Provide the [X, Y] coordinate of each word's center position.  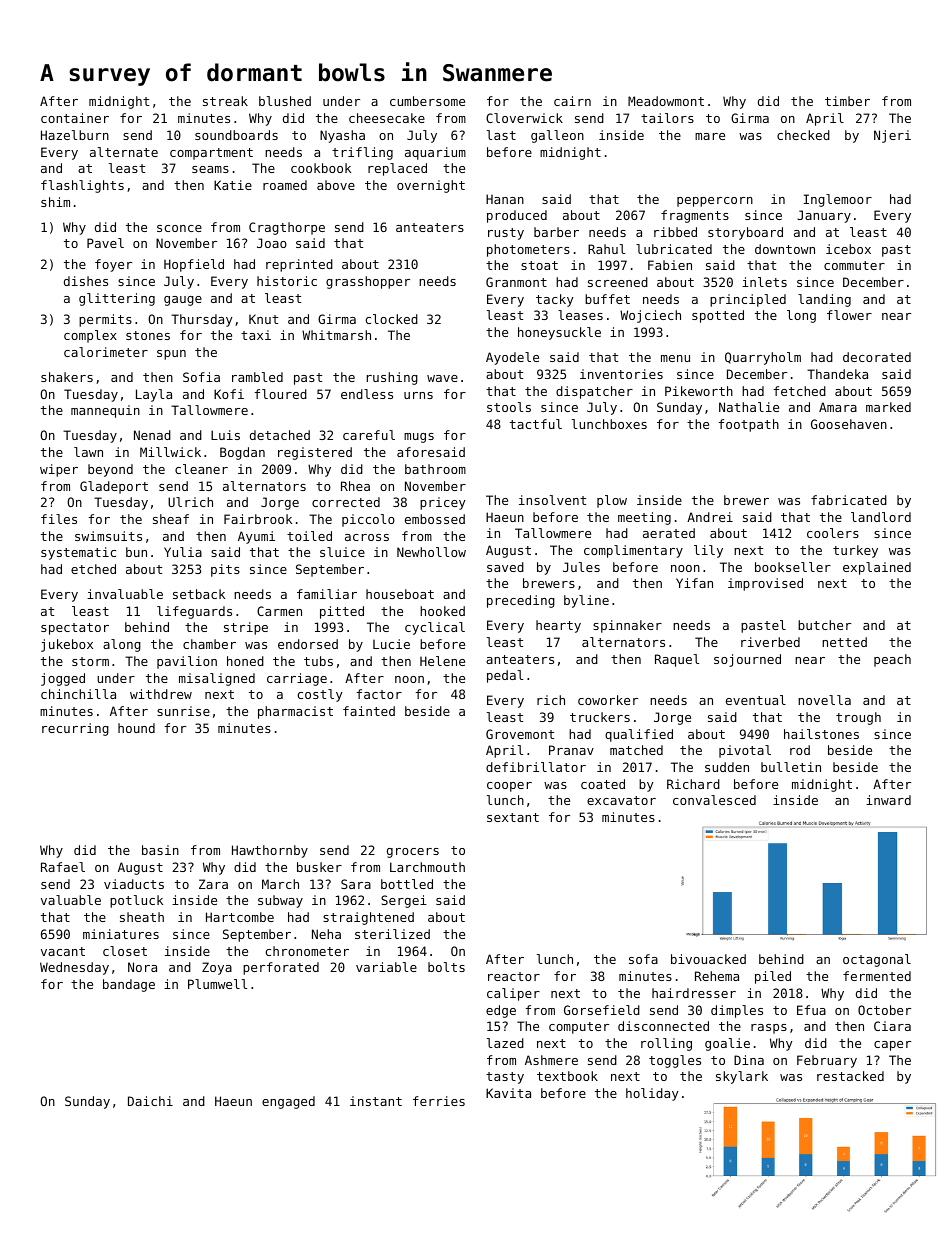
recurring [75, 729]
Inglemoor [838, 200]
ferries [439, 1101]
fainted [369, 711]
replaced [397, 169]
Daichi [150, 1101]
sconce [179, 228]
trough [858, 718]
